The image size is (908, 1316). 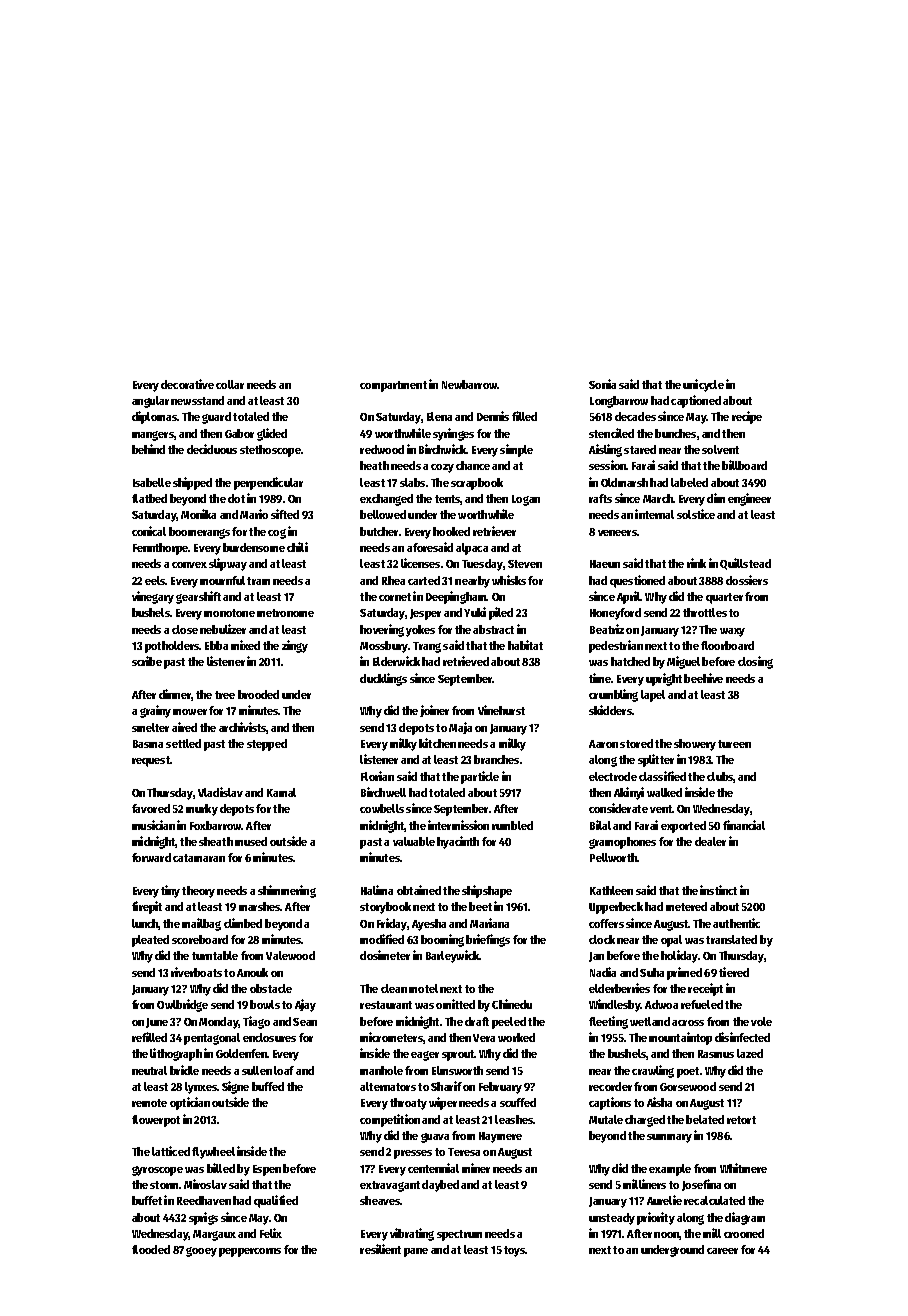 I want to click on catamaran, so click(x=199, y=858).
